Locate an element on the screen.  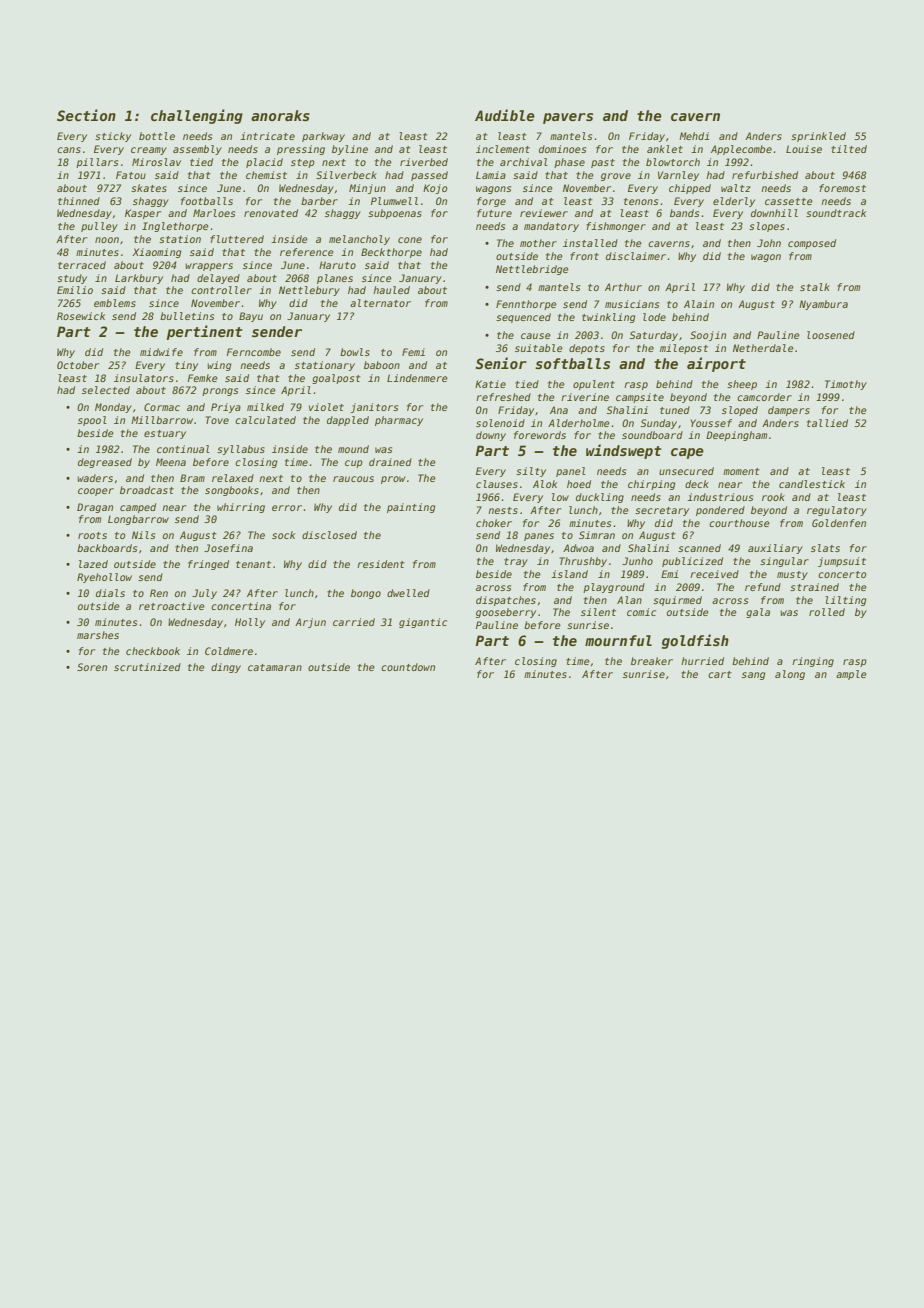
July is located at coordinates (204, 594).
